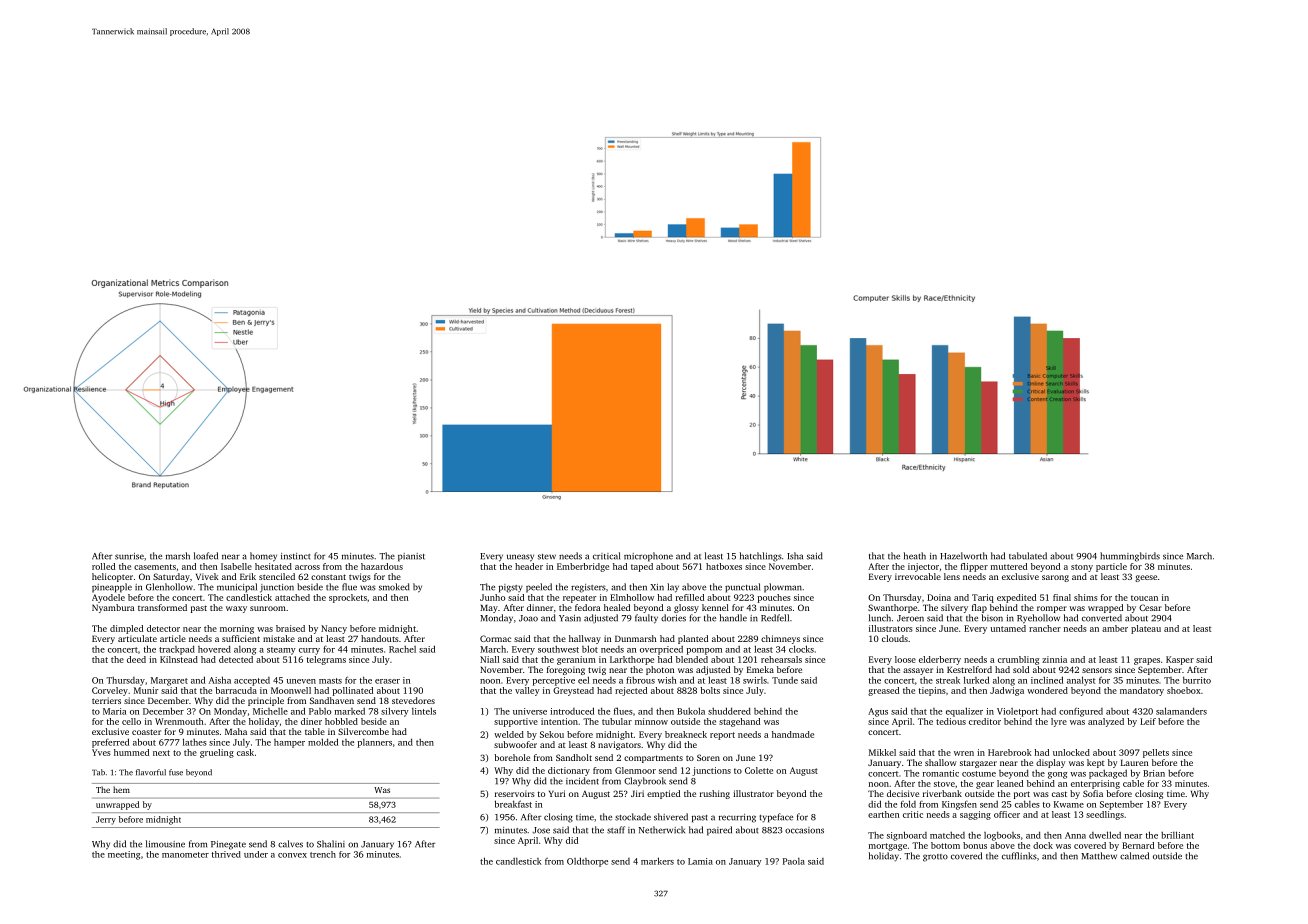 Image resolution: width=1308 pixels, height=924 pixels. What do you see at coordinates (804, 830) in the image?
I see `occasions` at bounding box center [804, 830].
